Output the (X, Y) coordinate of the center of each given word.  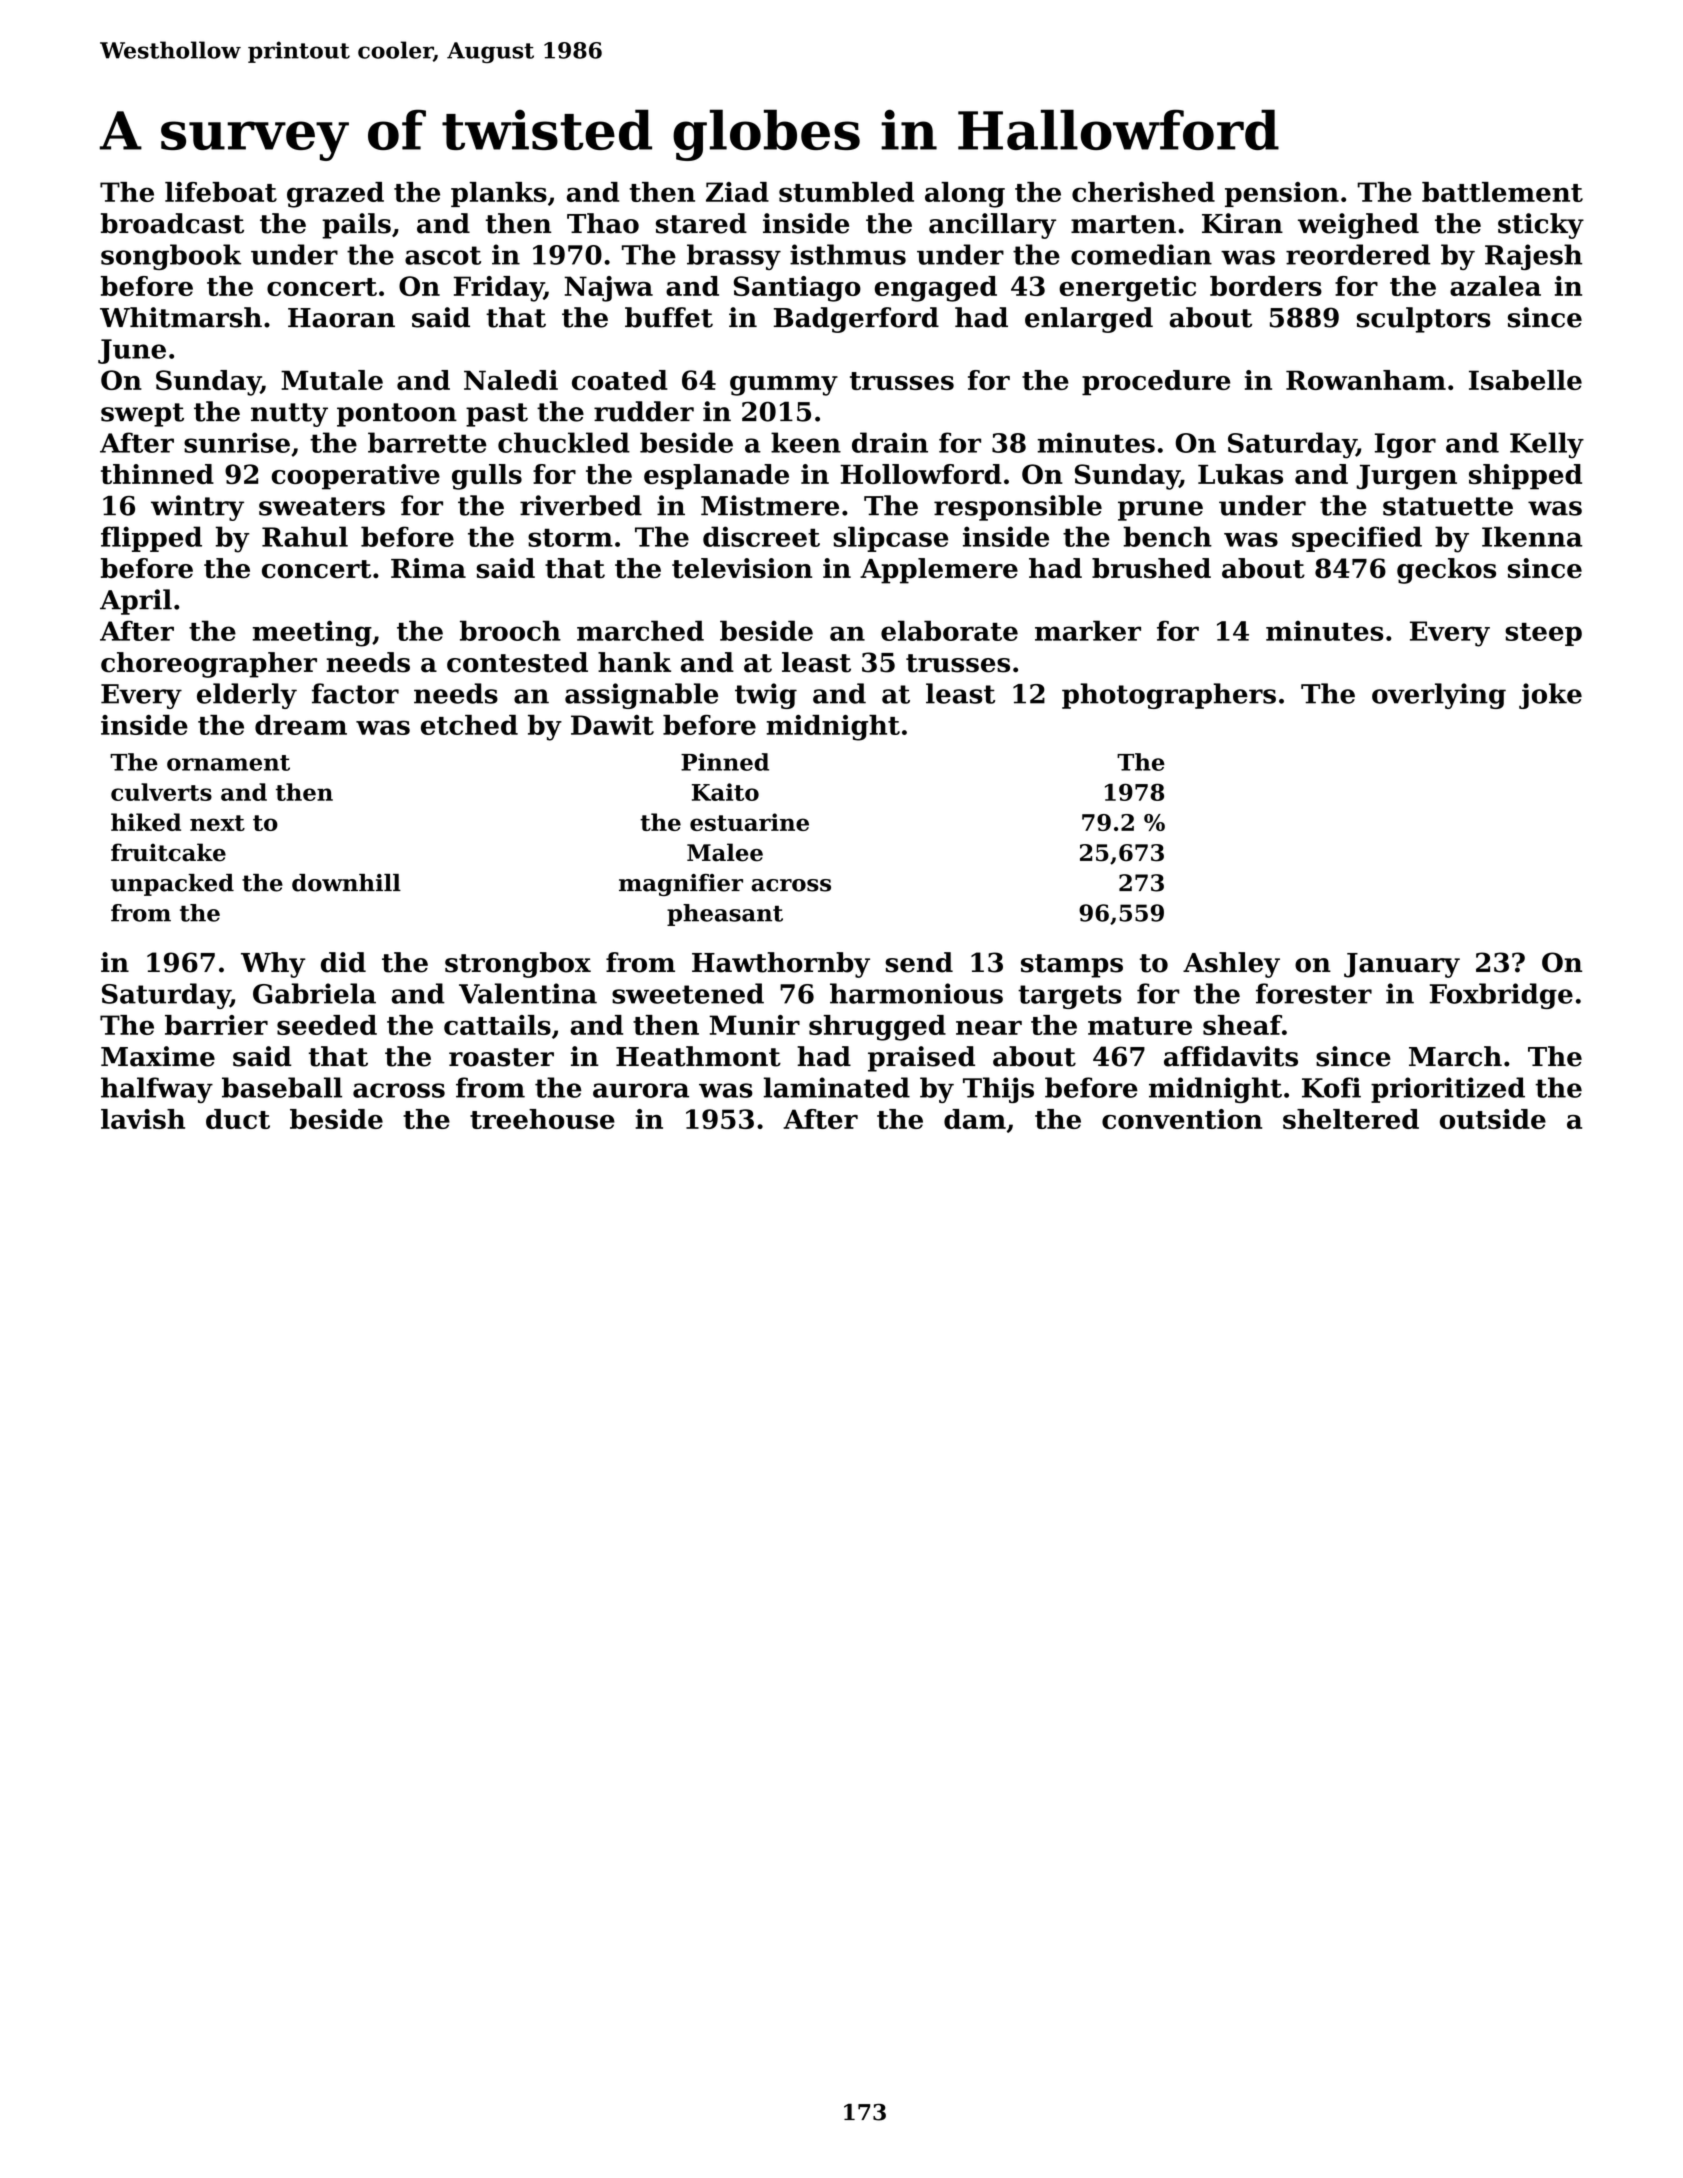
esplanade (716, 477)
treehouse (542, 1119)
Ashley (1231, 965)
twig (766, 696)
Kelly (1547, 445)
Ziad (737, 192)
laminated (837, 1087)
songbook (171, 257)
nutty (289, 415)
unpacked (172, 885)
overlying (1439, 696)
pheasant (725, 915)
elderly (247, 696)
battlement (1502, 192)
